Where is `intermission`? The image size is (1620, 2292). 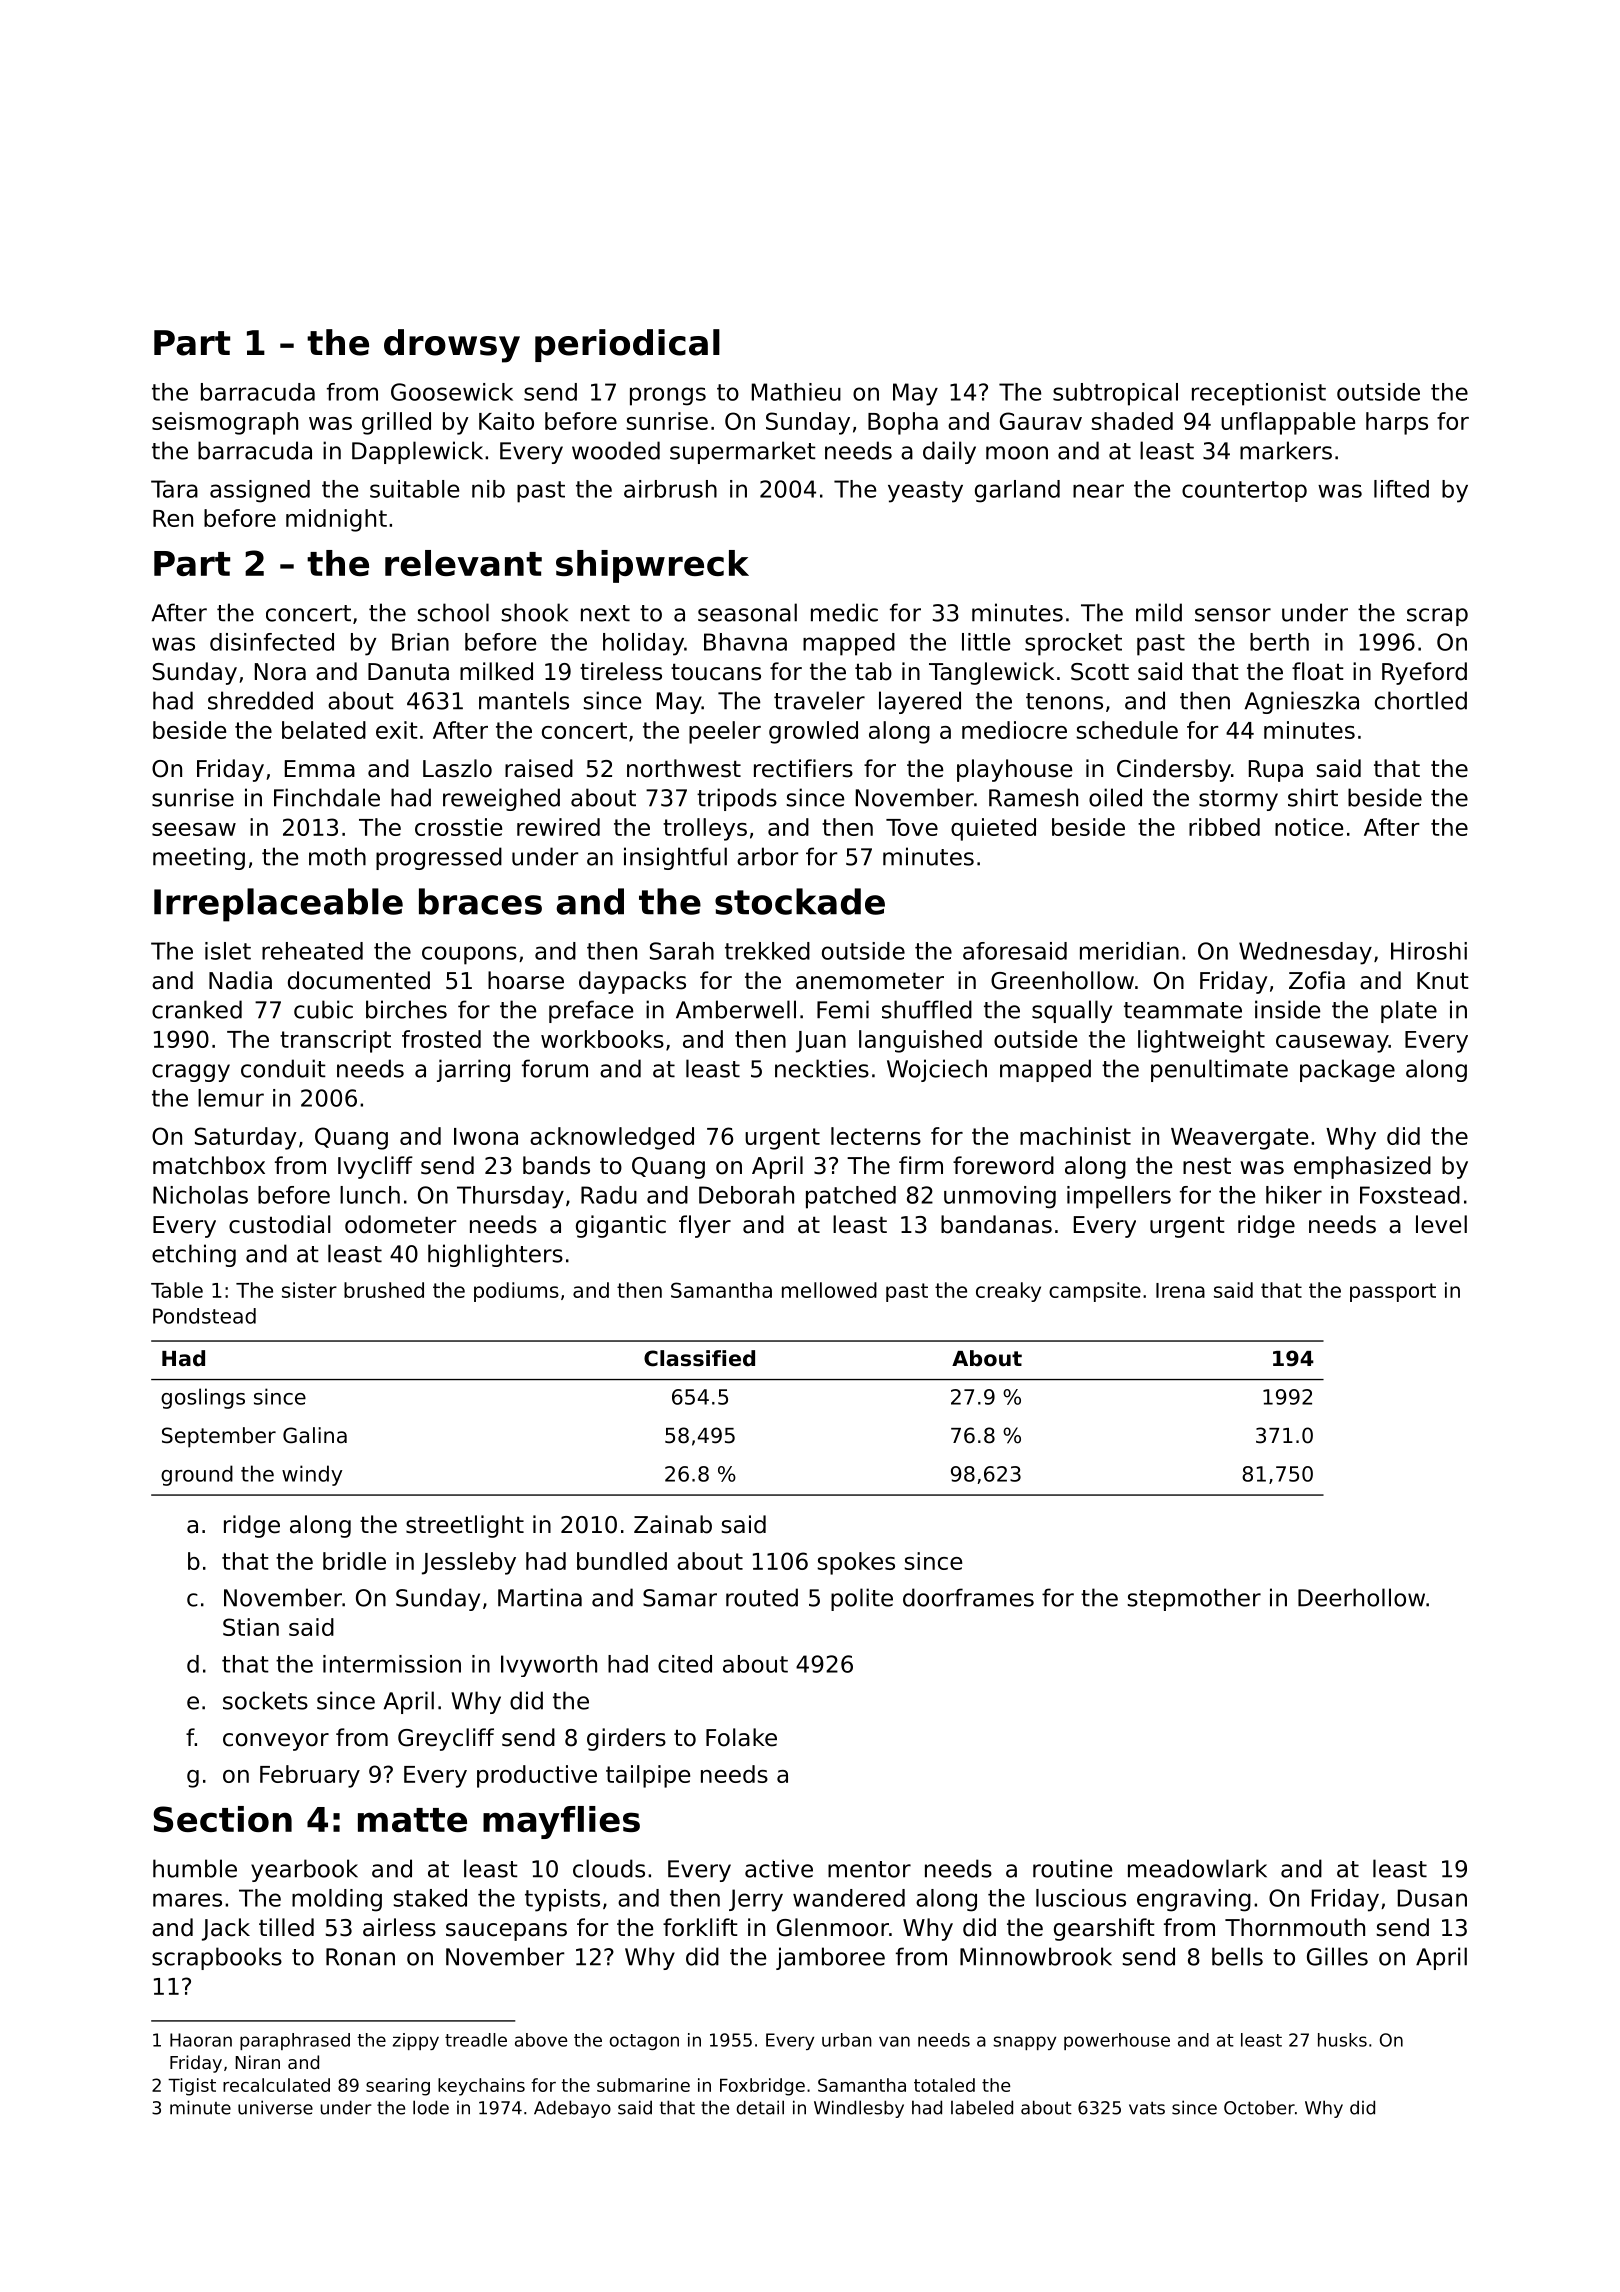 intermission is located at coordinates (392, 1664).
